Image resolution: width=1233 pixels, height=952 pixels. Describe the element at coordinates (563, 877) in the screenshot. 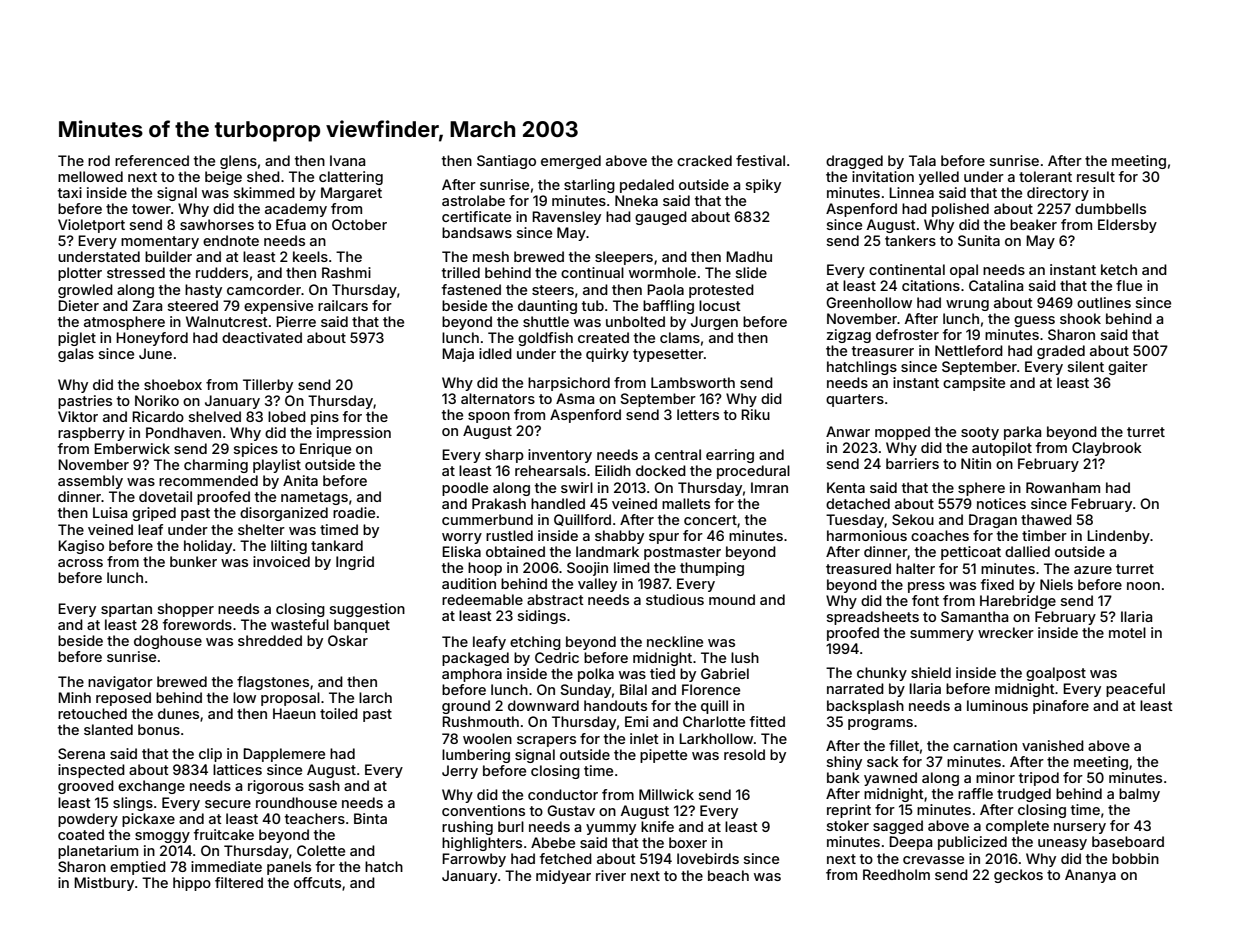

I see `midyear` at that location.
